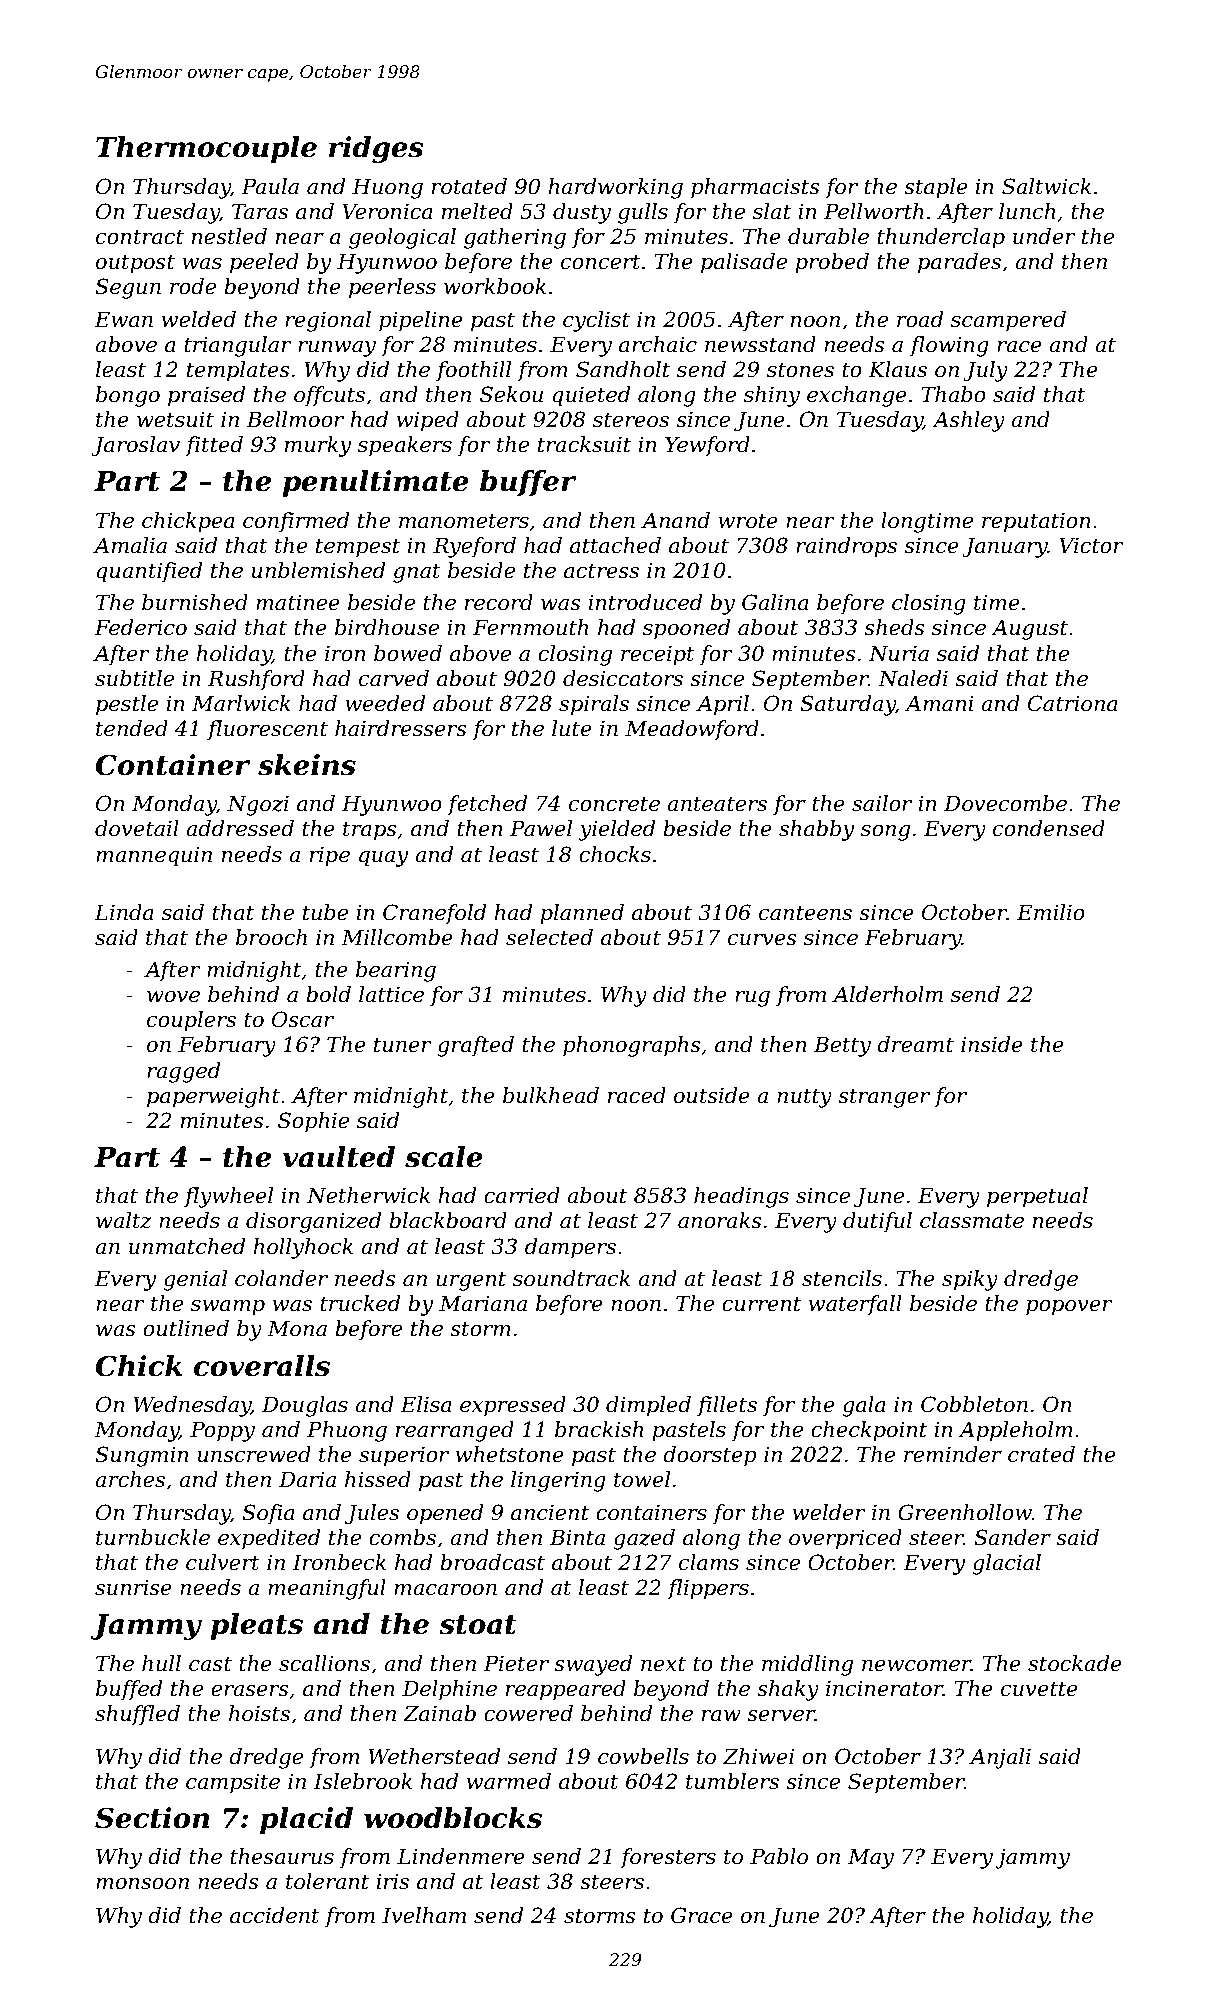  What do you see at coordinates (152, 1818) in the screenshot?
I see `Section` at bounding box center [152, 1818].
